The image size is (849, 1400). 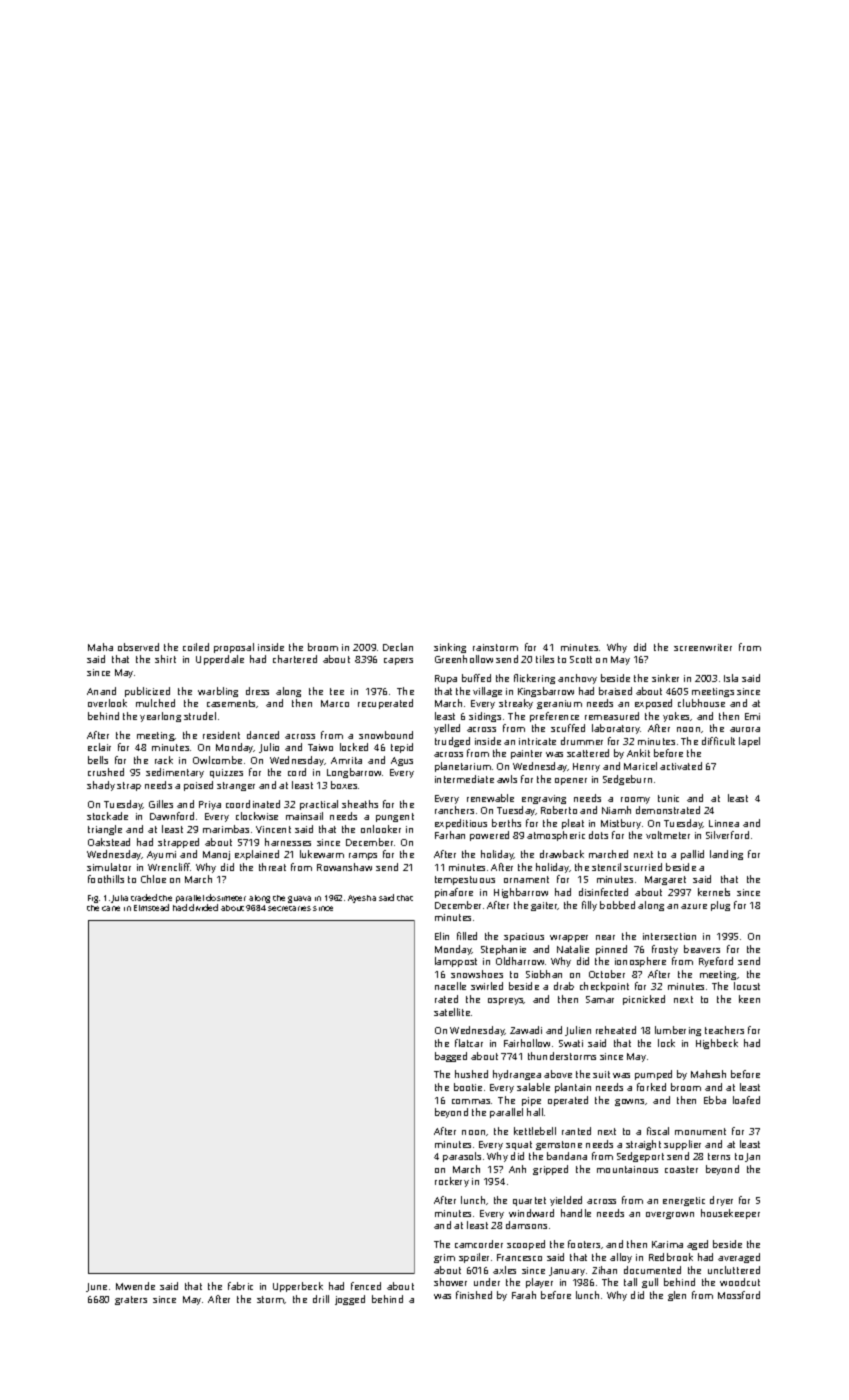 I want to click on Farhan, so click(x=450, y=835).
